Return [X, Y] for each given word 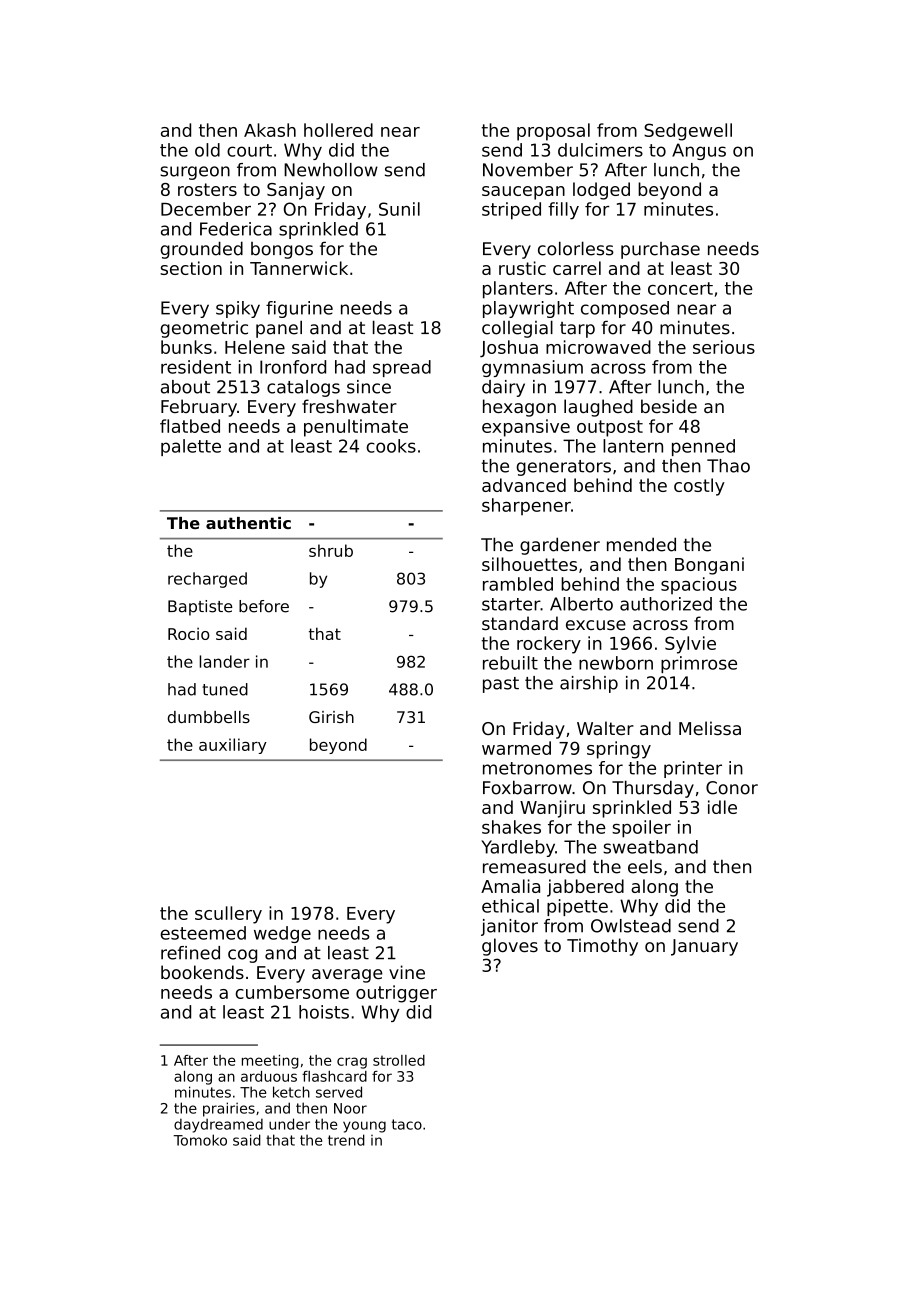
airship [589, 684]
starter [511, 604]
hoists [324, 1012]
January [704, 947]
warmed [516, 748]
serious [724, 347]
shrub [331, 550]
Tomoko [200, 1140]
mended [641, 544]
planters [518, 290]
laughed [598, 408]
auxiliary [233, 746]
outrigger [396, 994]
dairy [503, 388]
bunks [186, 347]
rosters [207, 189]
